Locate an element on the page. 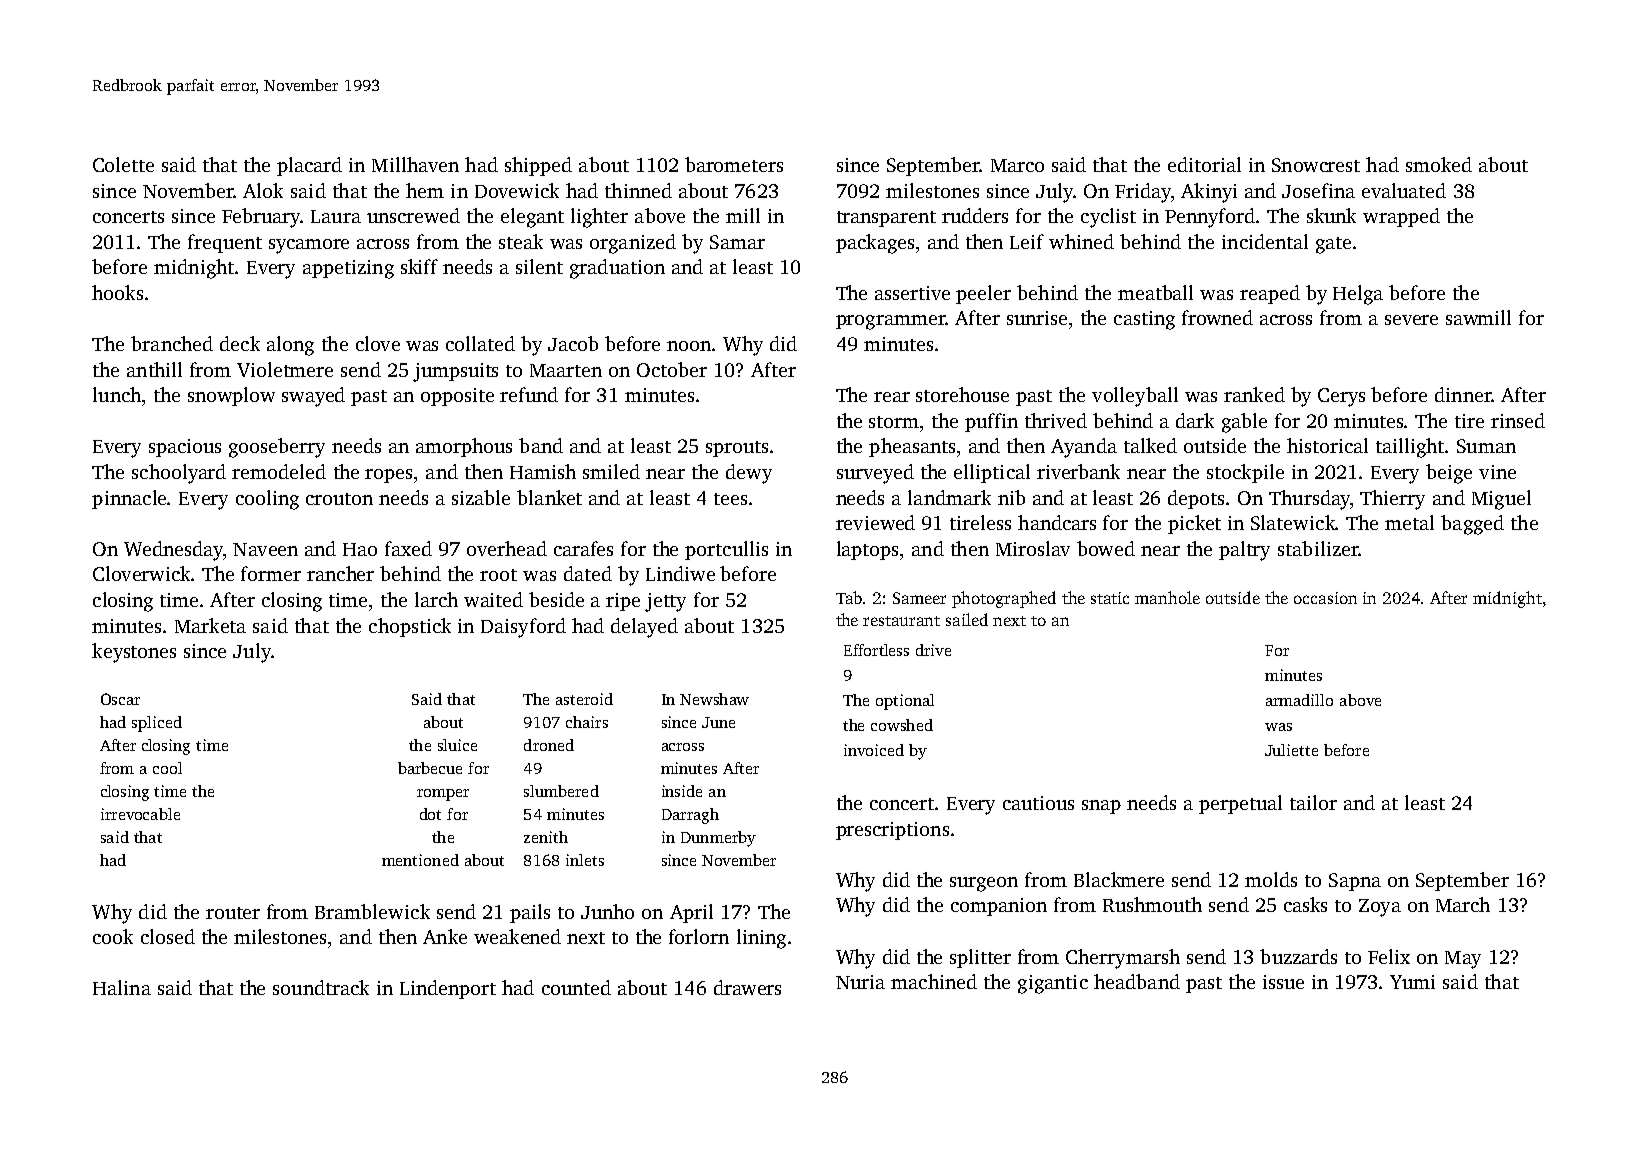 The height and width of the image is (1161, 1642). pinnacle is located at coordinates (130, 499).
